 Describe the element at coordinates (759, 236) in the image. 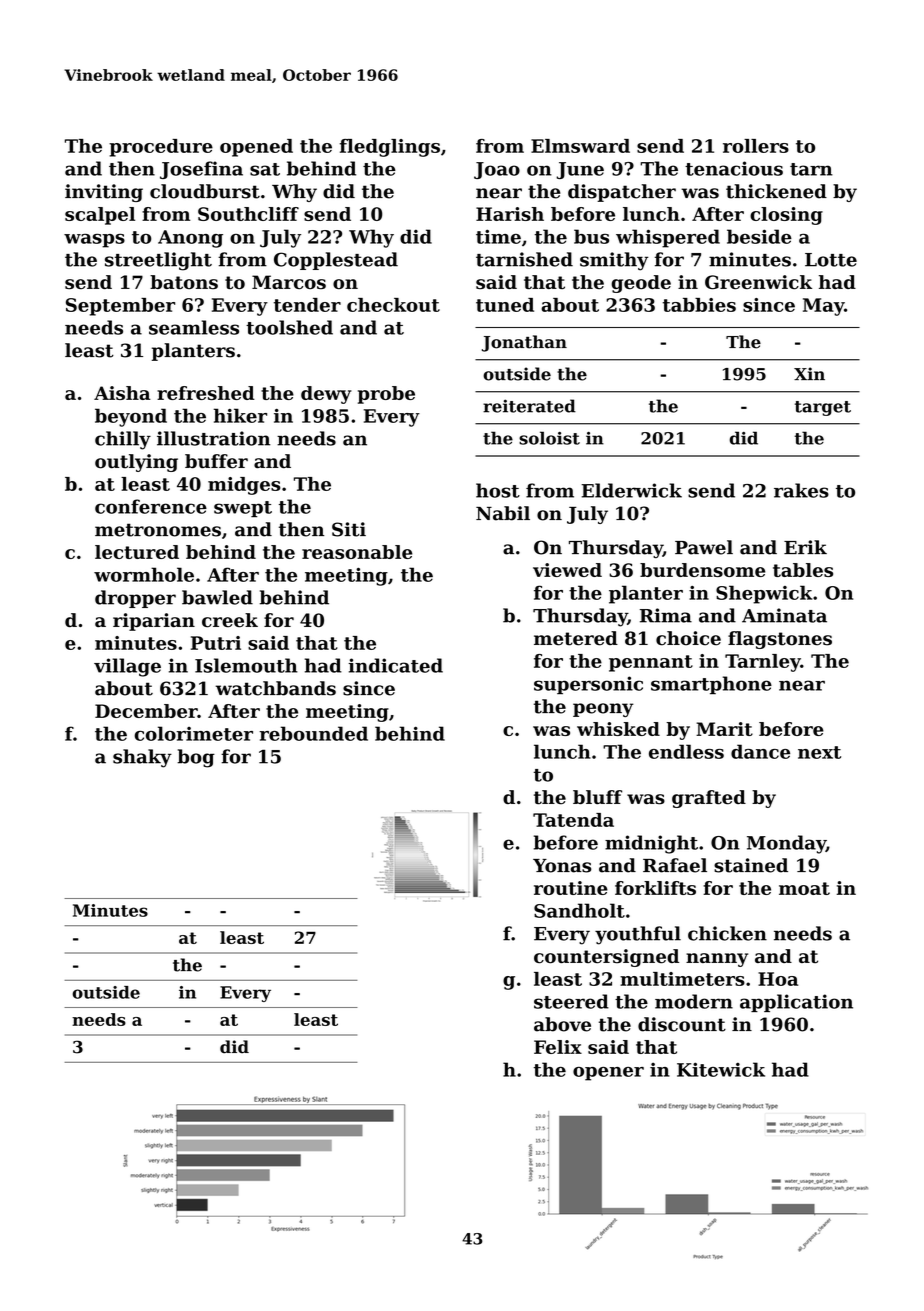

I see `beside` at that location.
